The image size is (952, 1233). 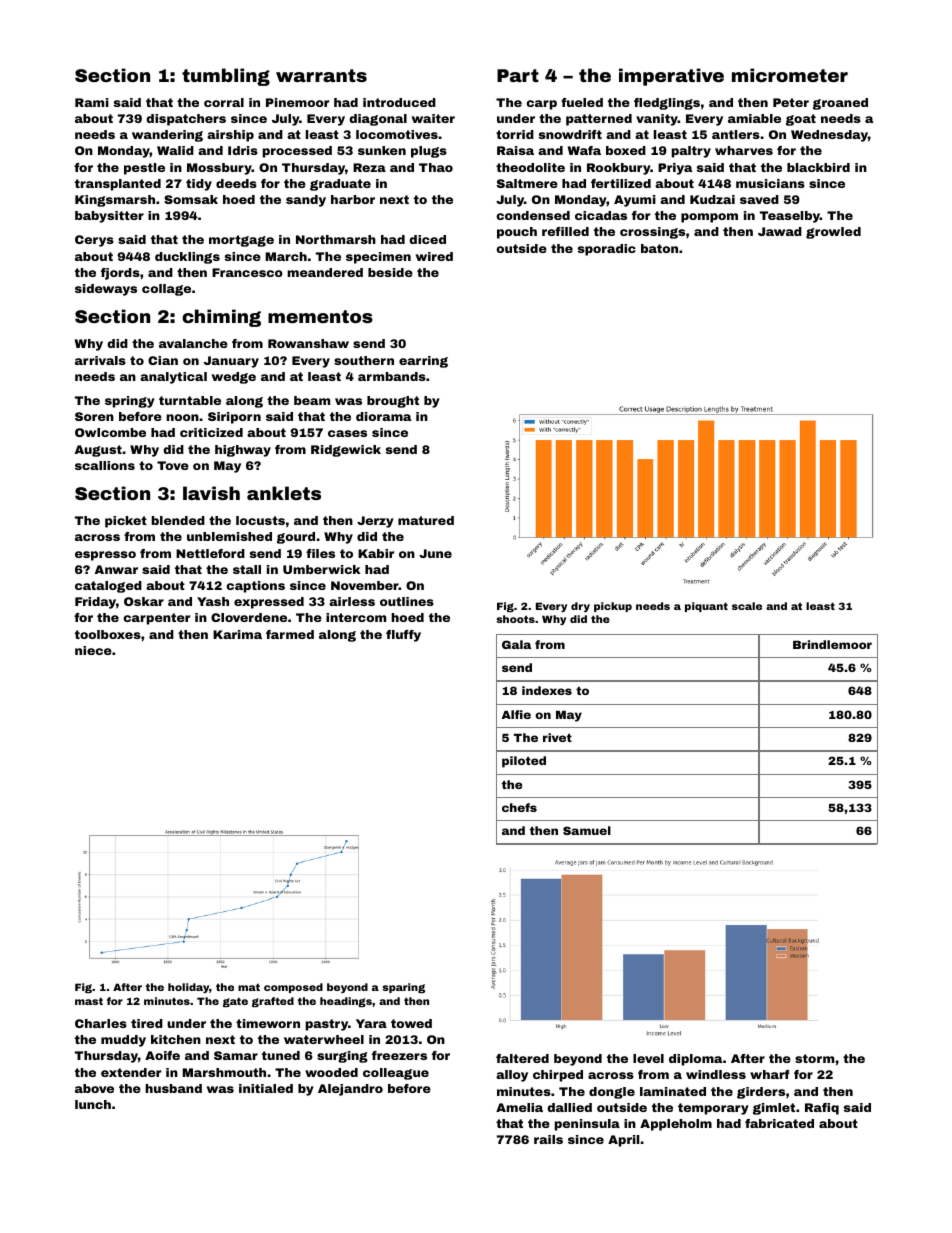 What do you see at coordinates (580, 607) in the document?
I see `dry` at bounding box center [580, 607].
